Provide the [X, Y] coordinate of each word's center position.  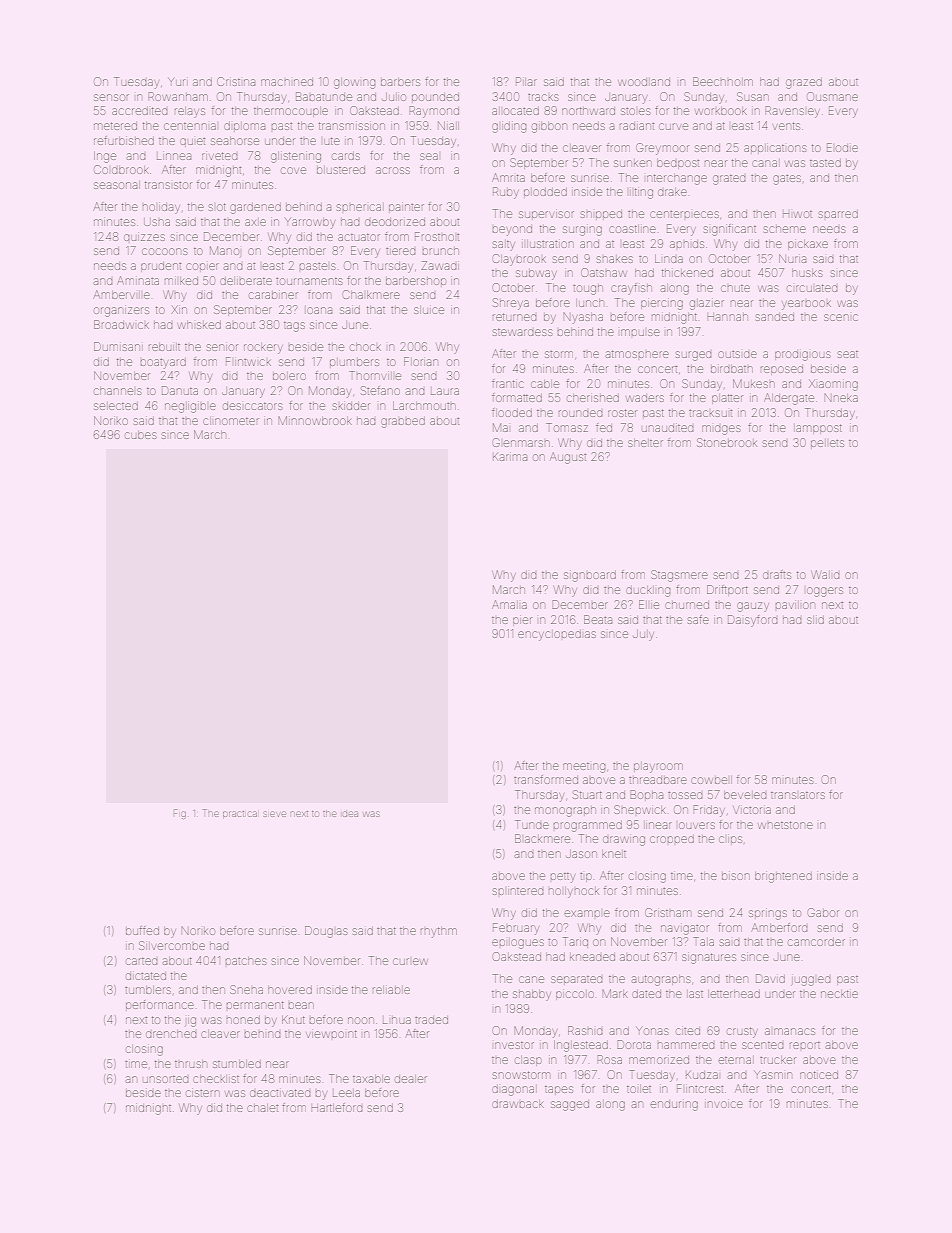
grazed [804, 83]
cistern [203, 1093]
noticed [819, 1075]
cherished [593, 398]
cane [531, 979]
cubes [140, 435]
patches [246, 961]
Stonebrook [726, 442]
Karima [510, 457]
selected [116, 406]
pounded [435, 97]
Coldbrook [121, 169]
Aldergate [789, 399]
